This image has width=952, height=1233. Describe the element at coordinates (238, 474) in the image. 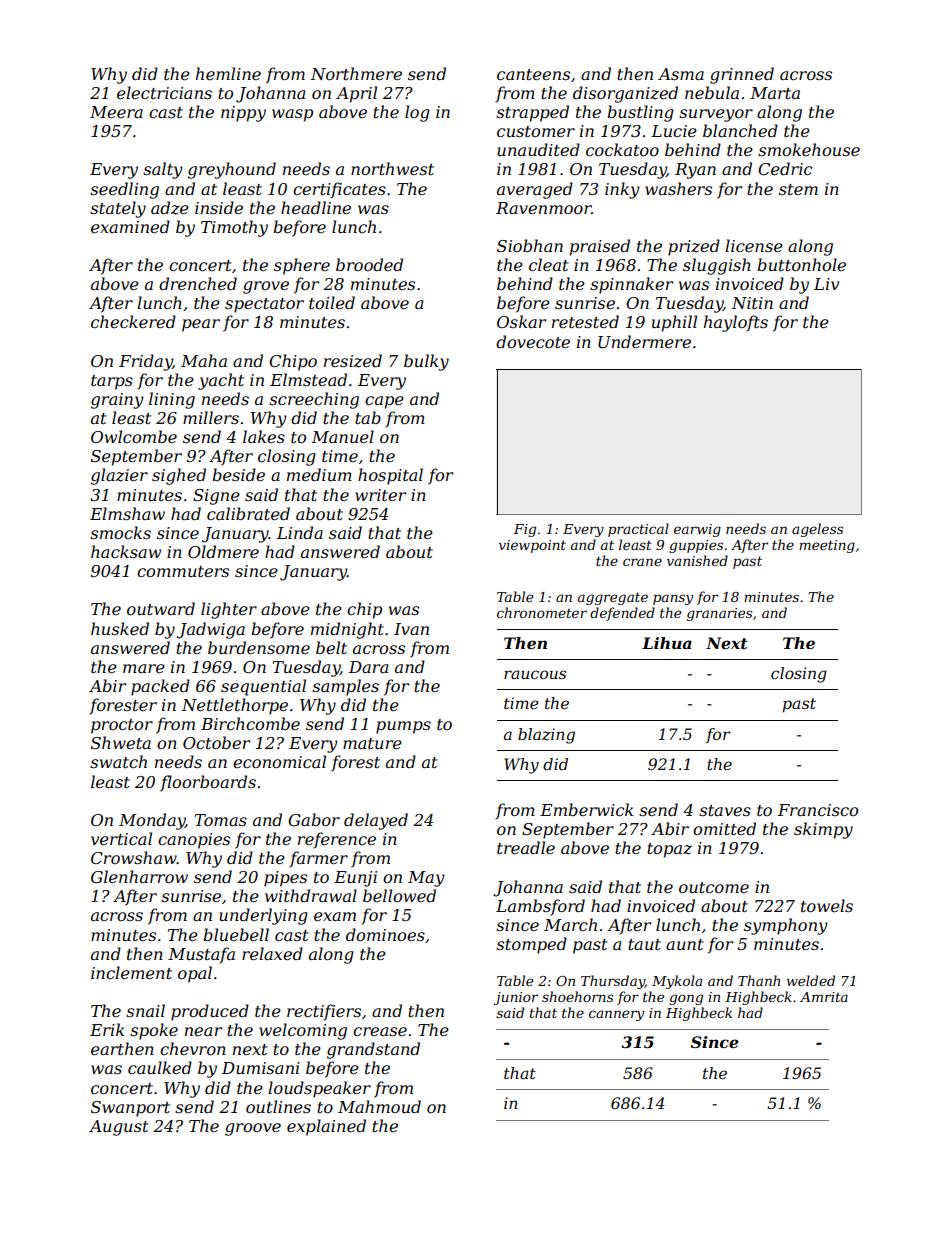

I see `beside` at that location.
